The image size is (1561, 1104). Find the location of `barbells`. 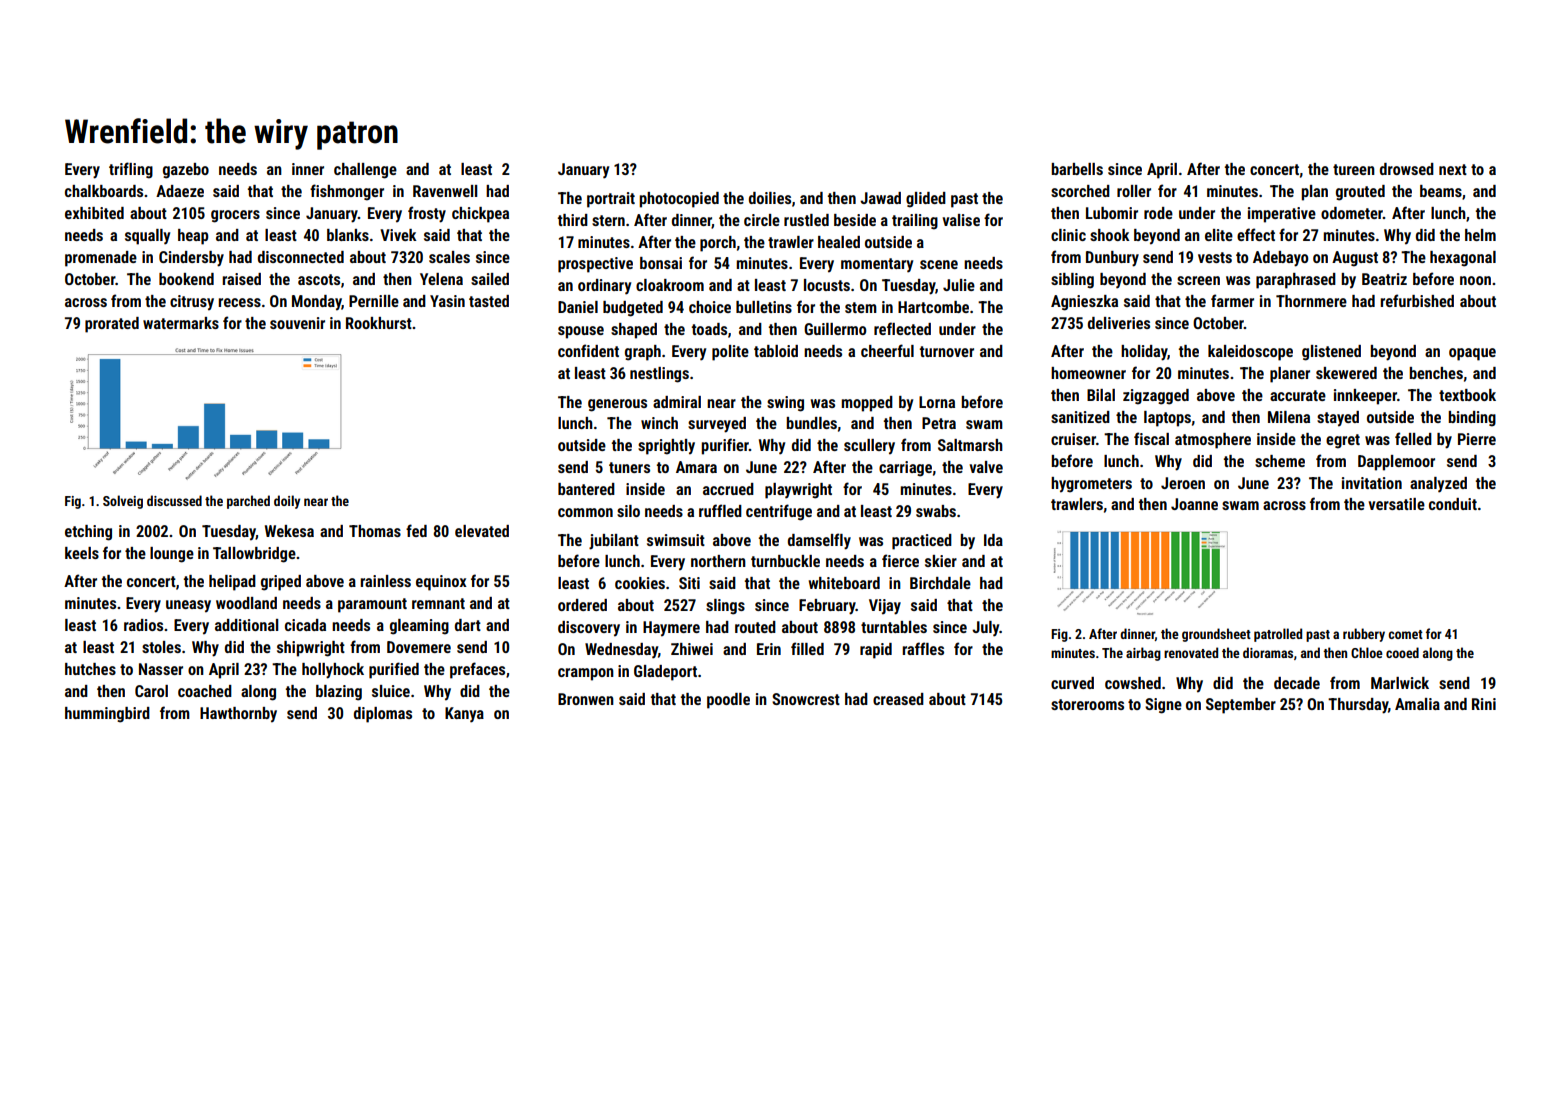

barbells is located at coordinates (1077, 169).
